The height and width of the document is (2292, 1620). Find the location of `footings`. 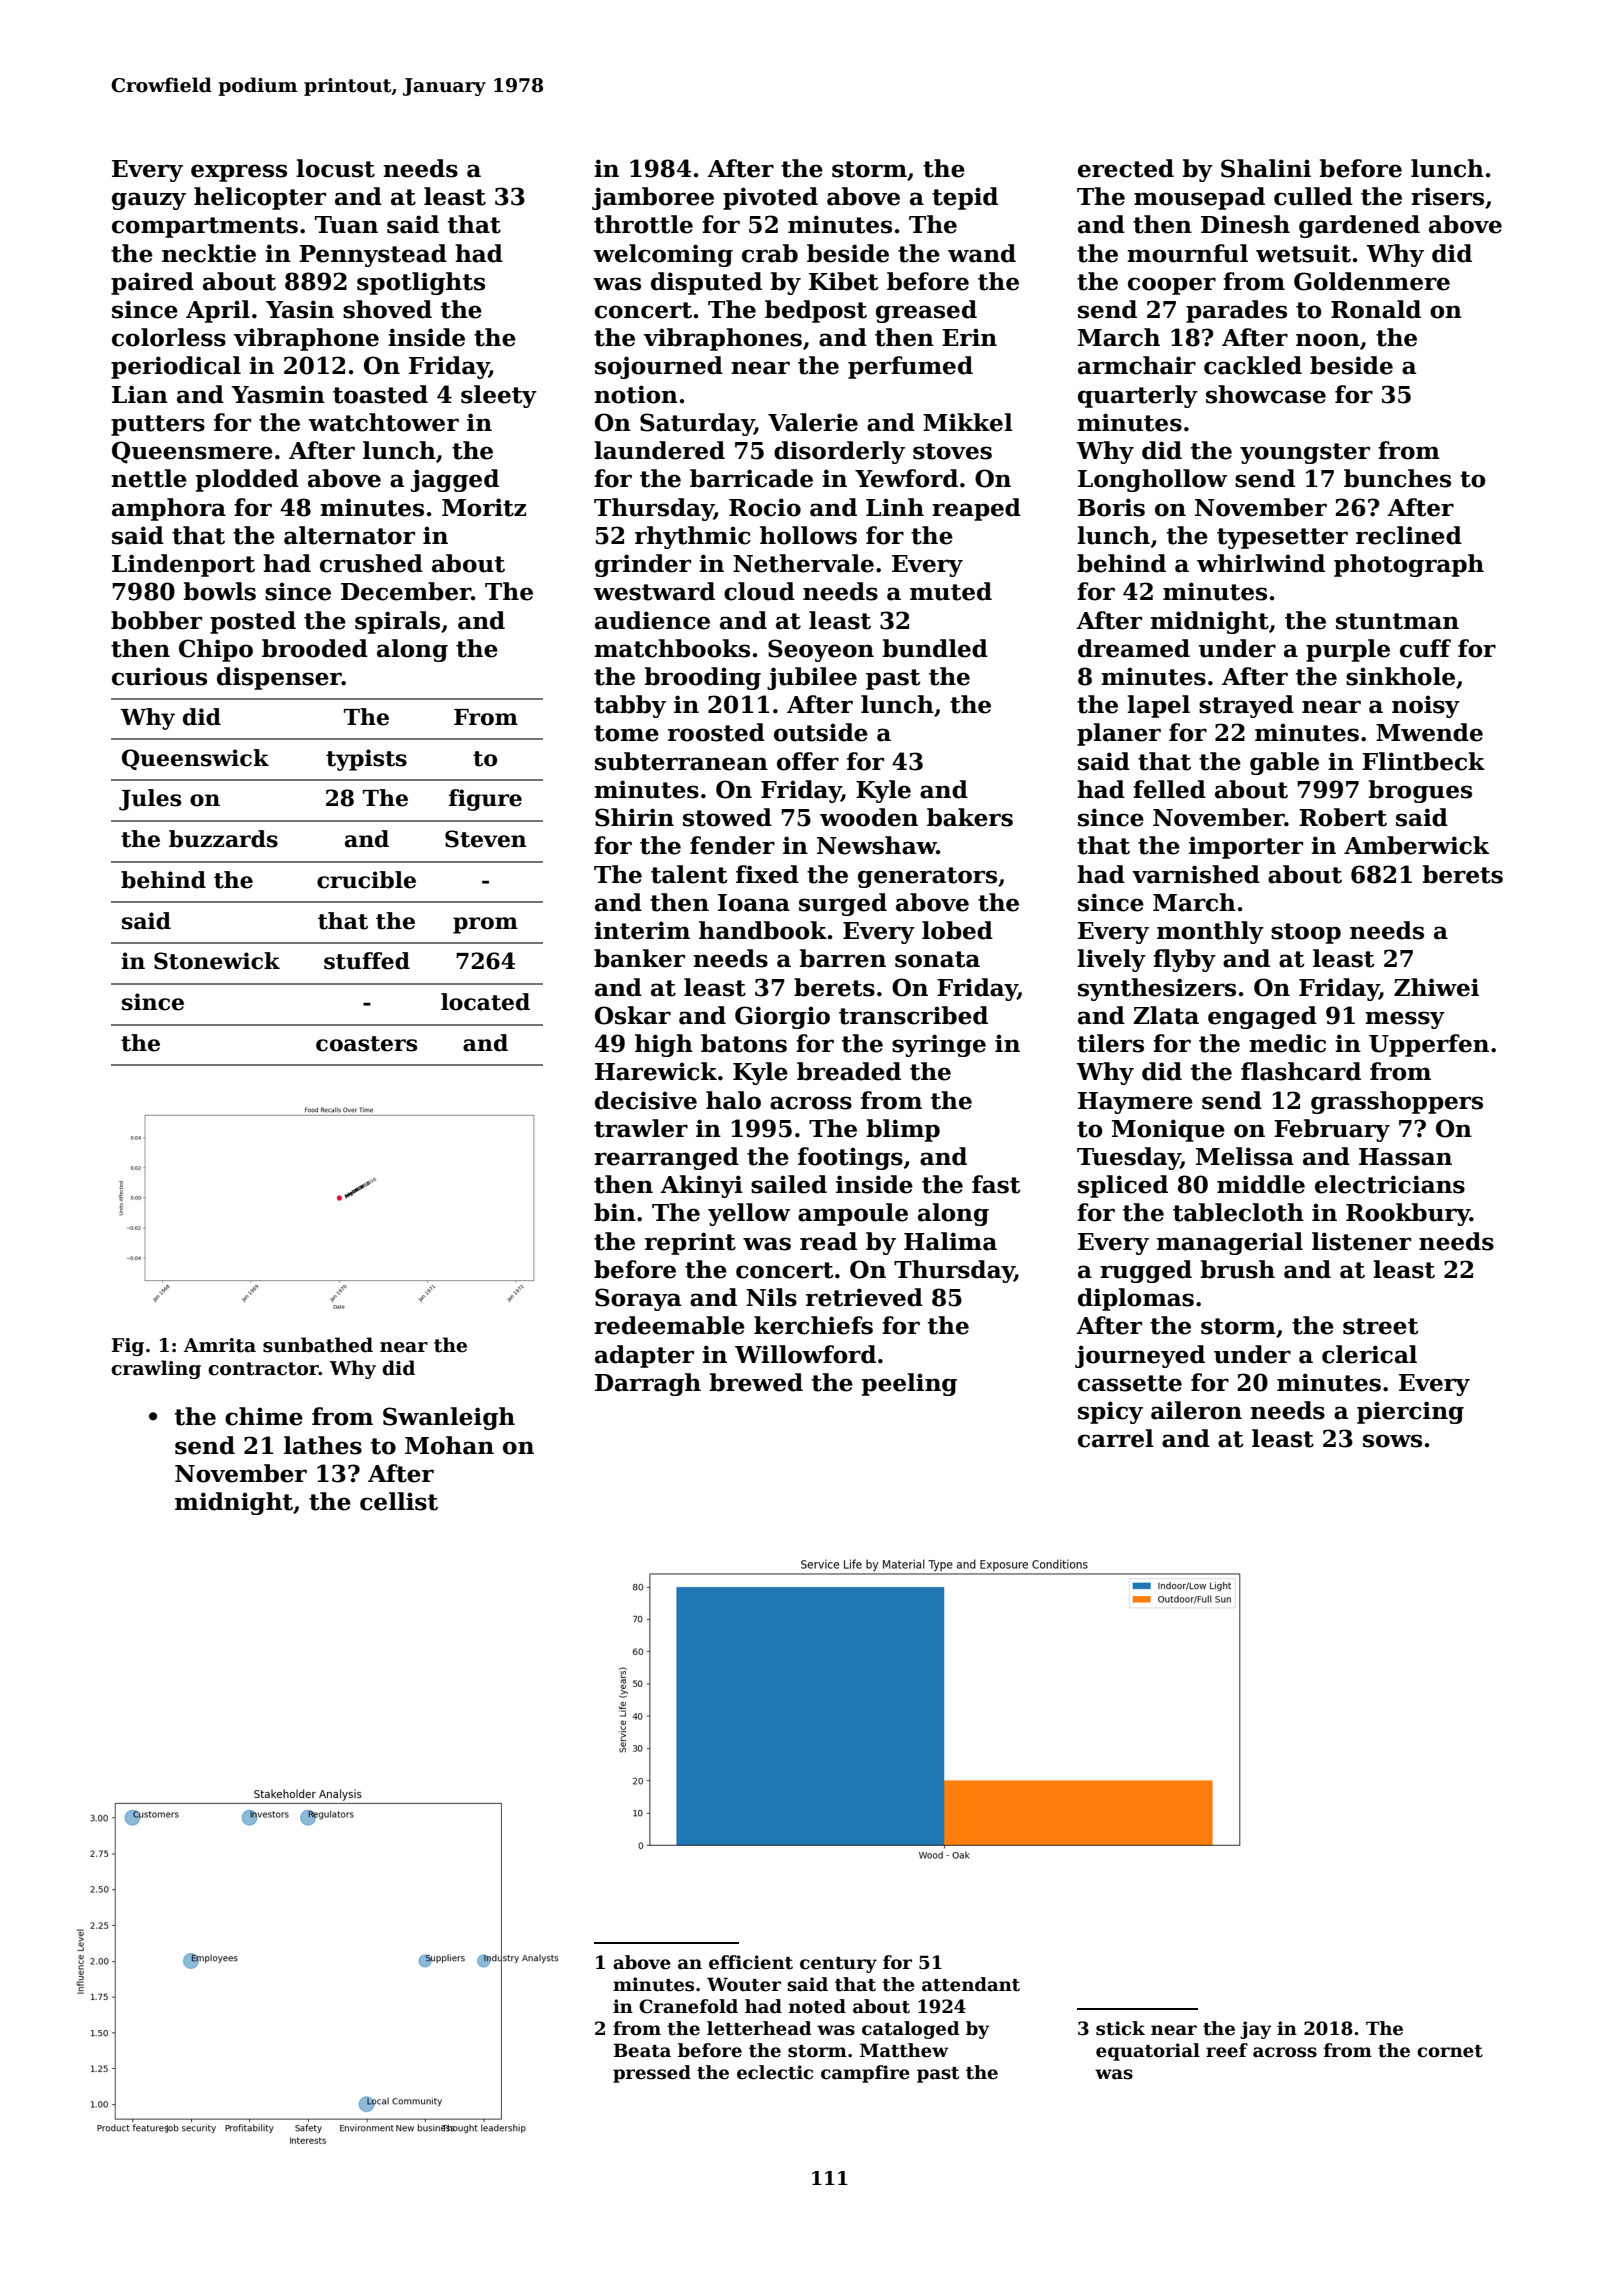

footings is located at coordinates (850, 1158).
